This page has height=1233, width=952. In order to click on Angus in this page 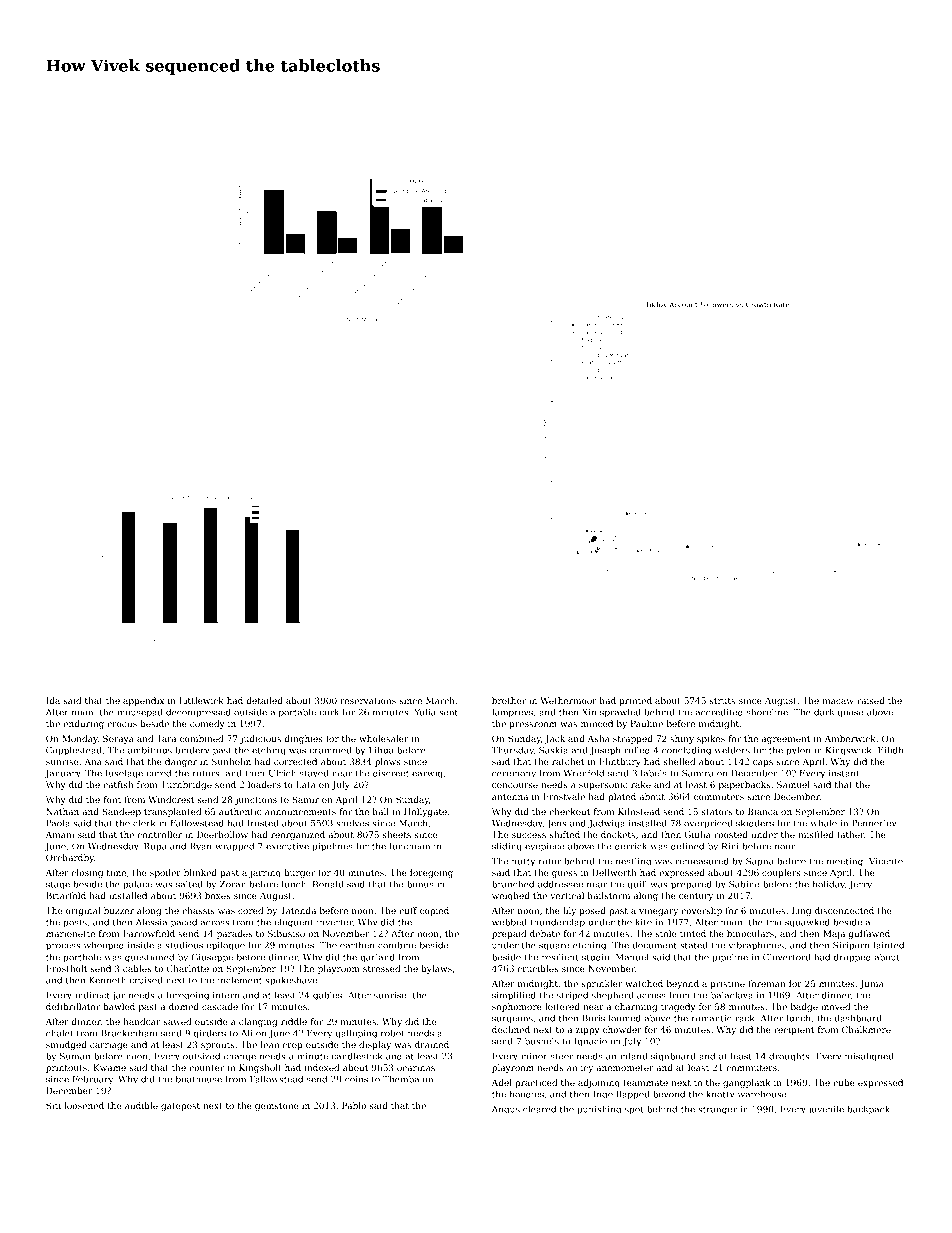, I will do `click(506, 1110)`.
